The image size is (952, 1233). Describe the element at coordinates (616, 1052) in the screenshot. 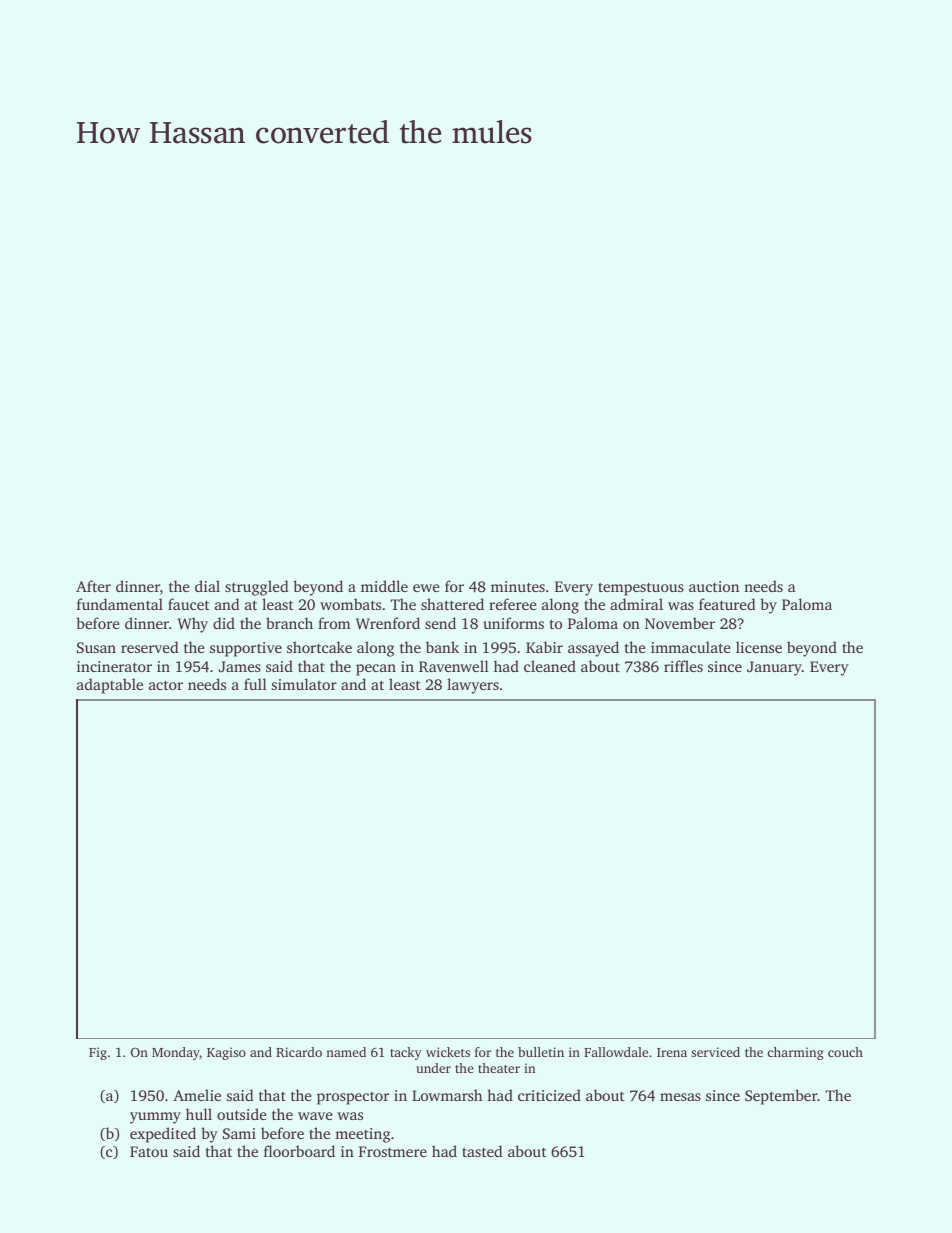

I see `Fallowdale` at that location.
